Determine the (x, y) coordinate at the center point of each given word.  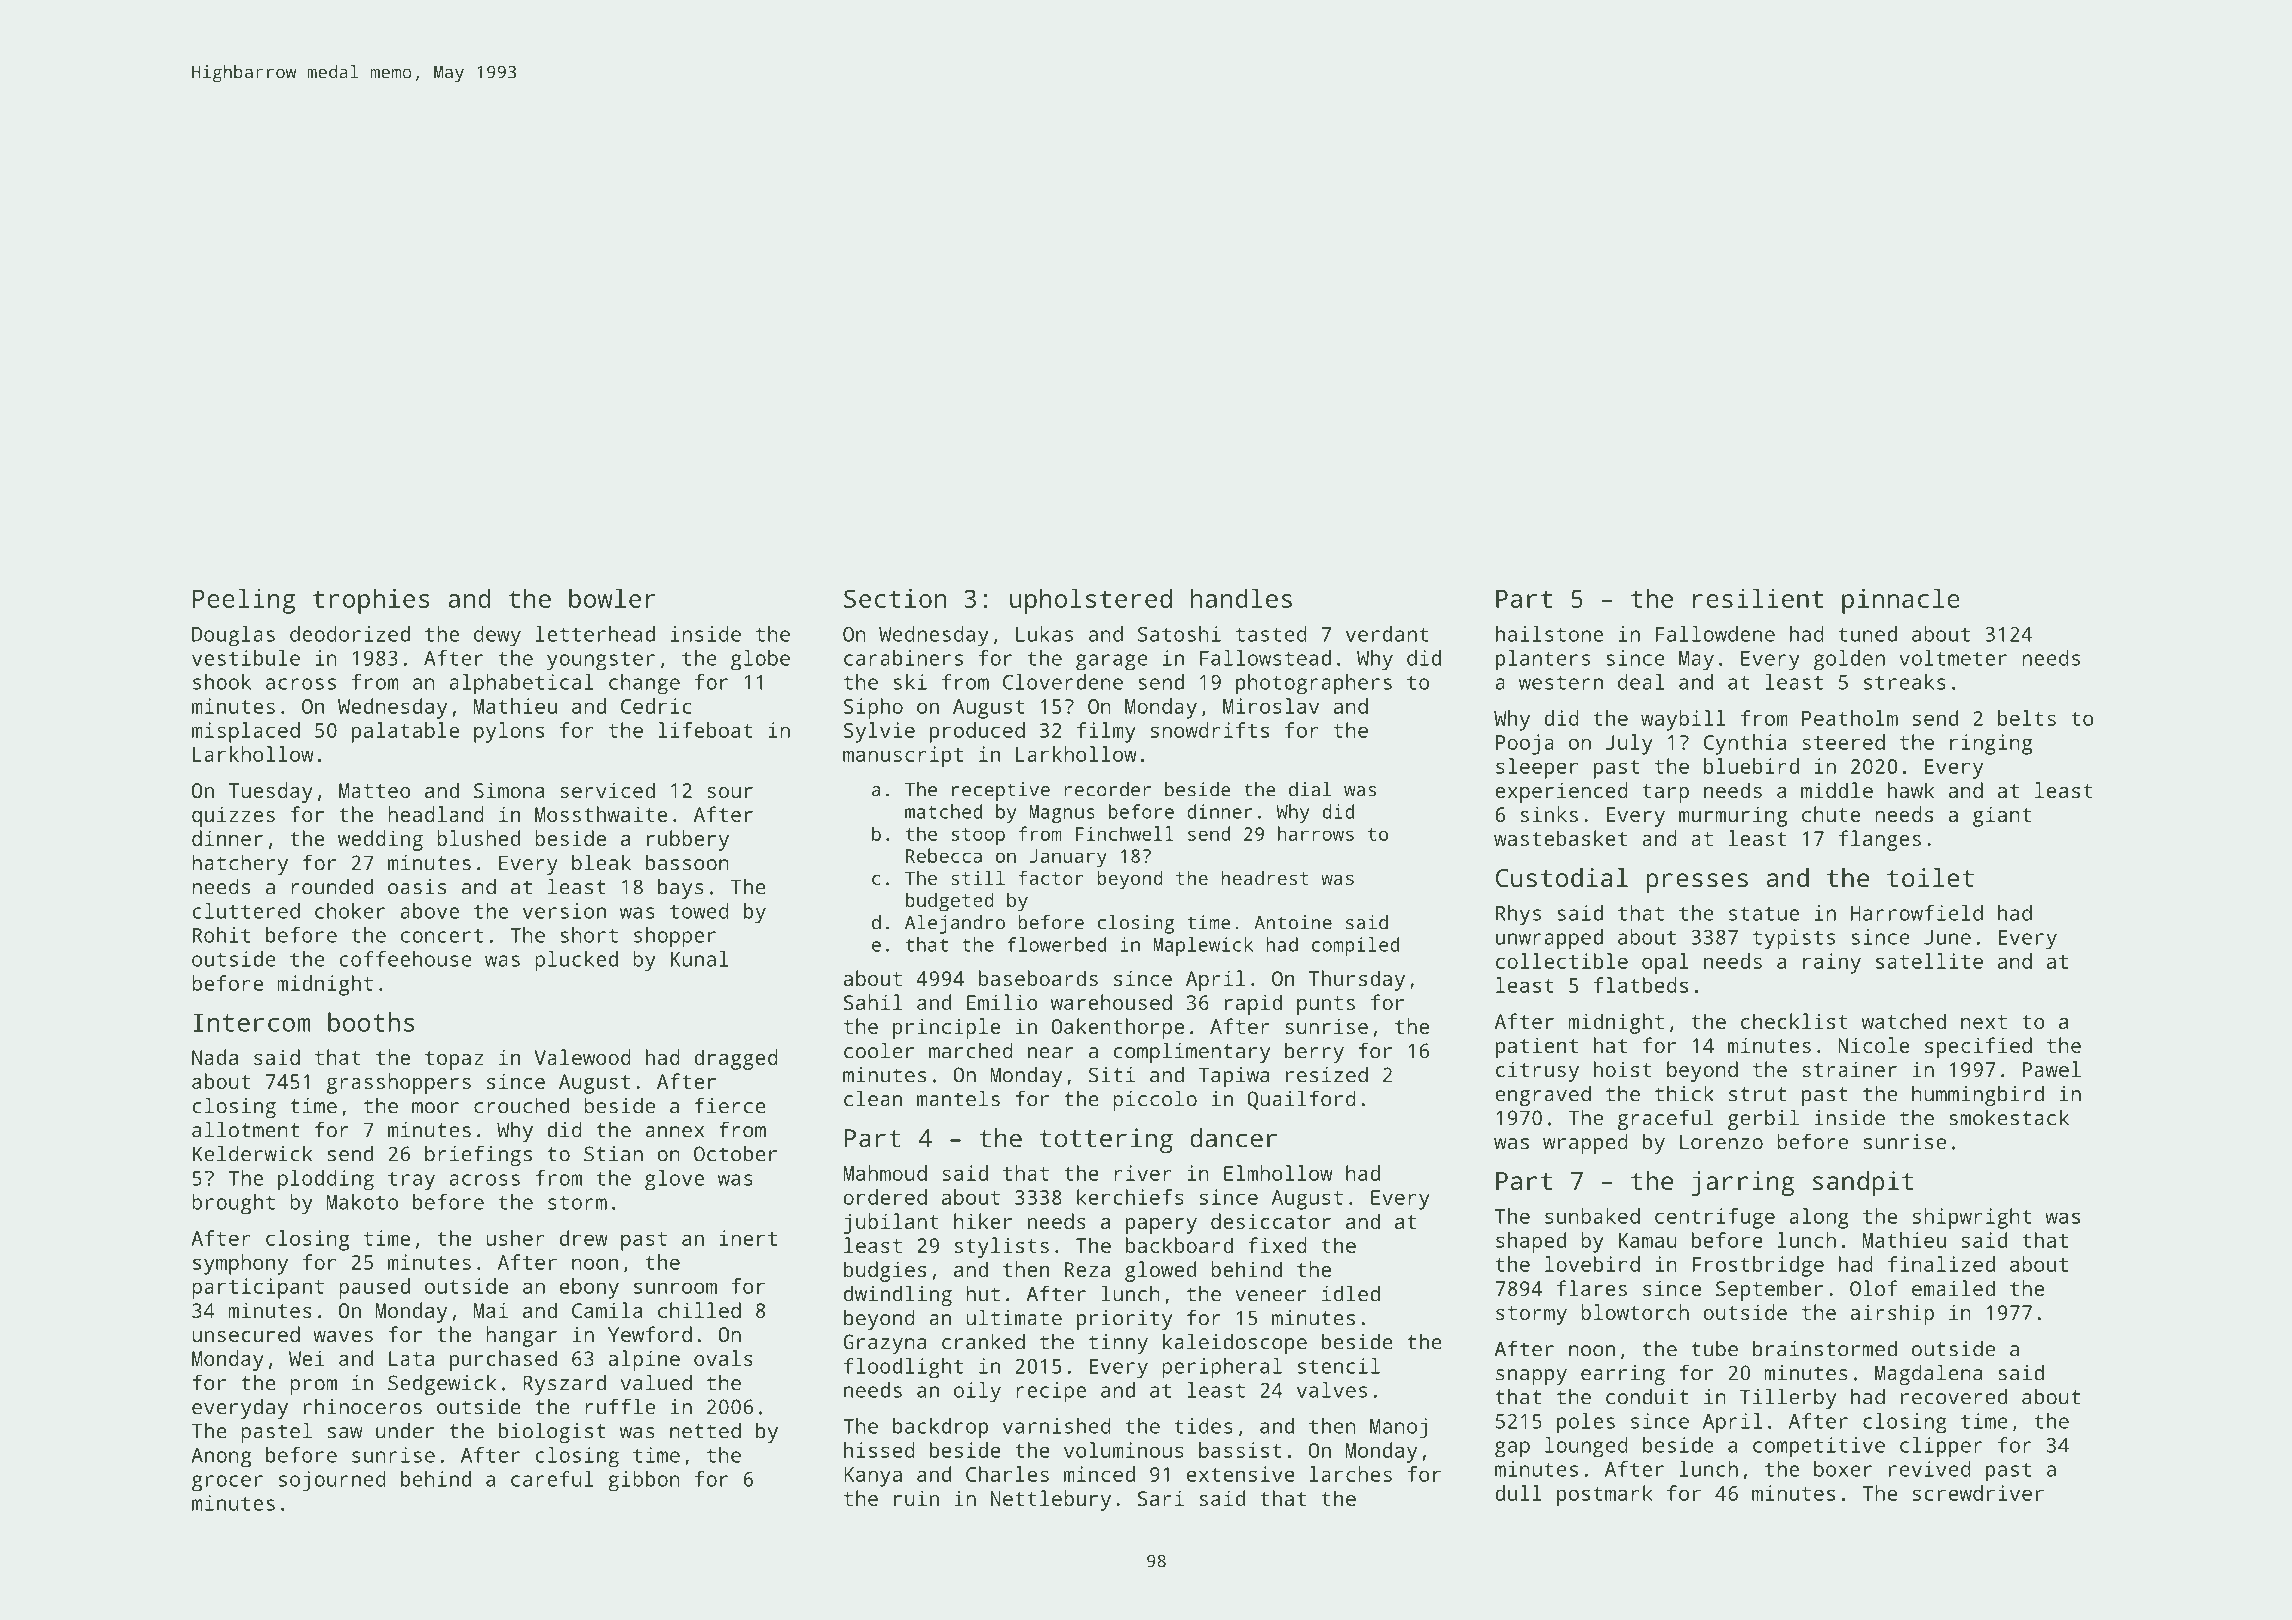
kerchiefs (1130, 1197)
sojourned (332, 1481)
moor (435, 1108)
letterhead (595, 634)
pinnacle (1901, 601)
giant (2002, 816)
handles (1241, 598)
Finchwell (1125, 833)
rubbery (688, 840)
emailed (1953, 1288)
